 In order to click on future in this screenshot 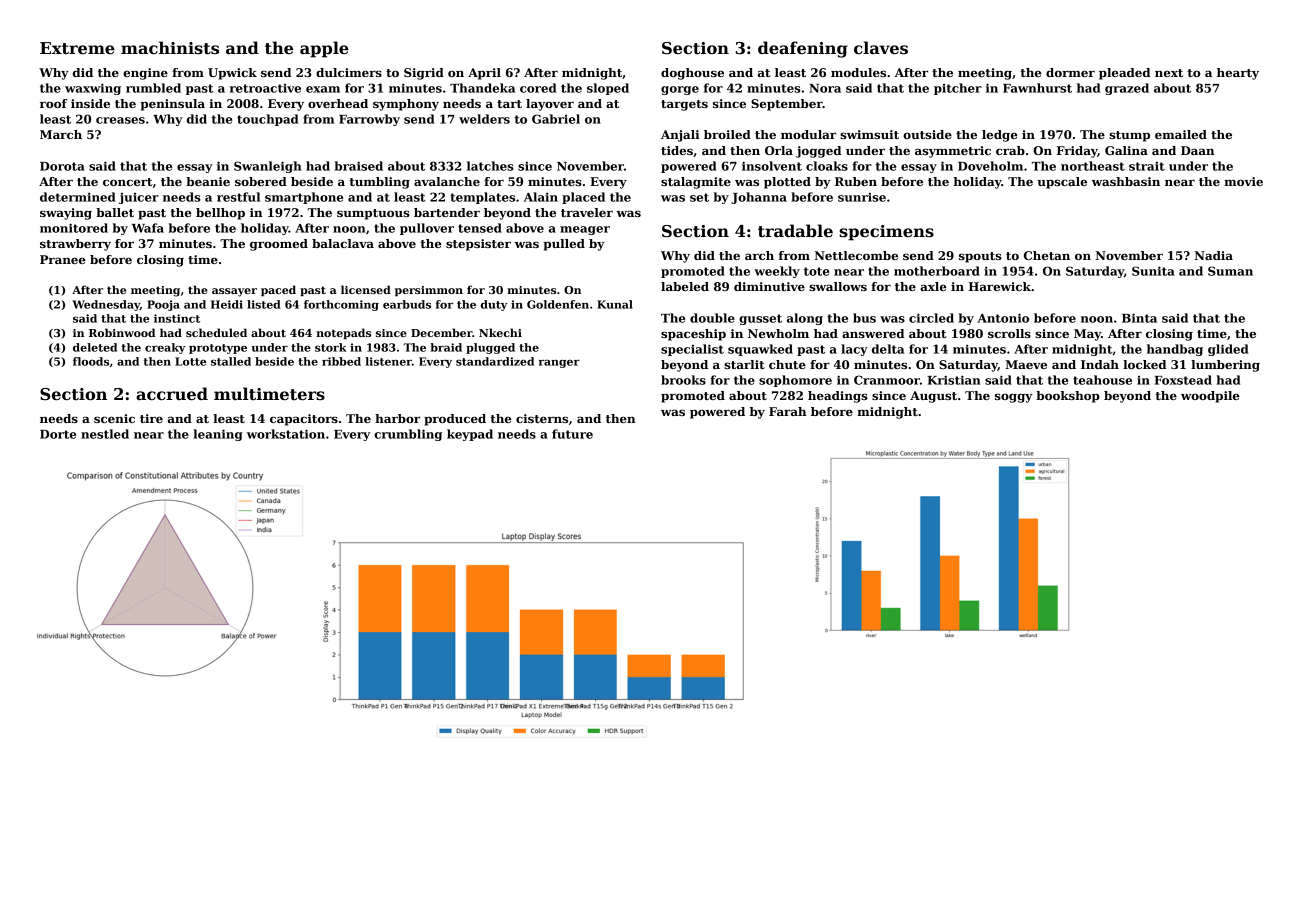, I will do `click(572, 434)`.
